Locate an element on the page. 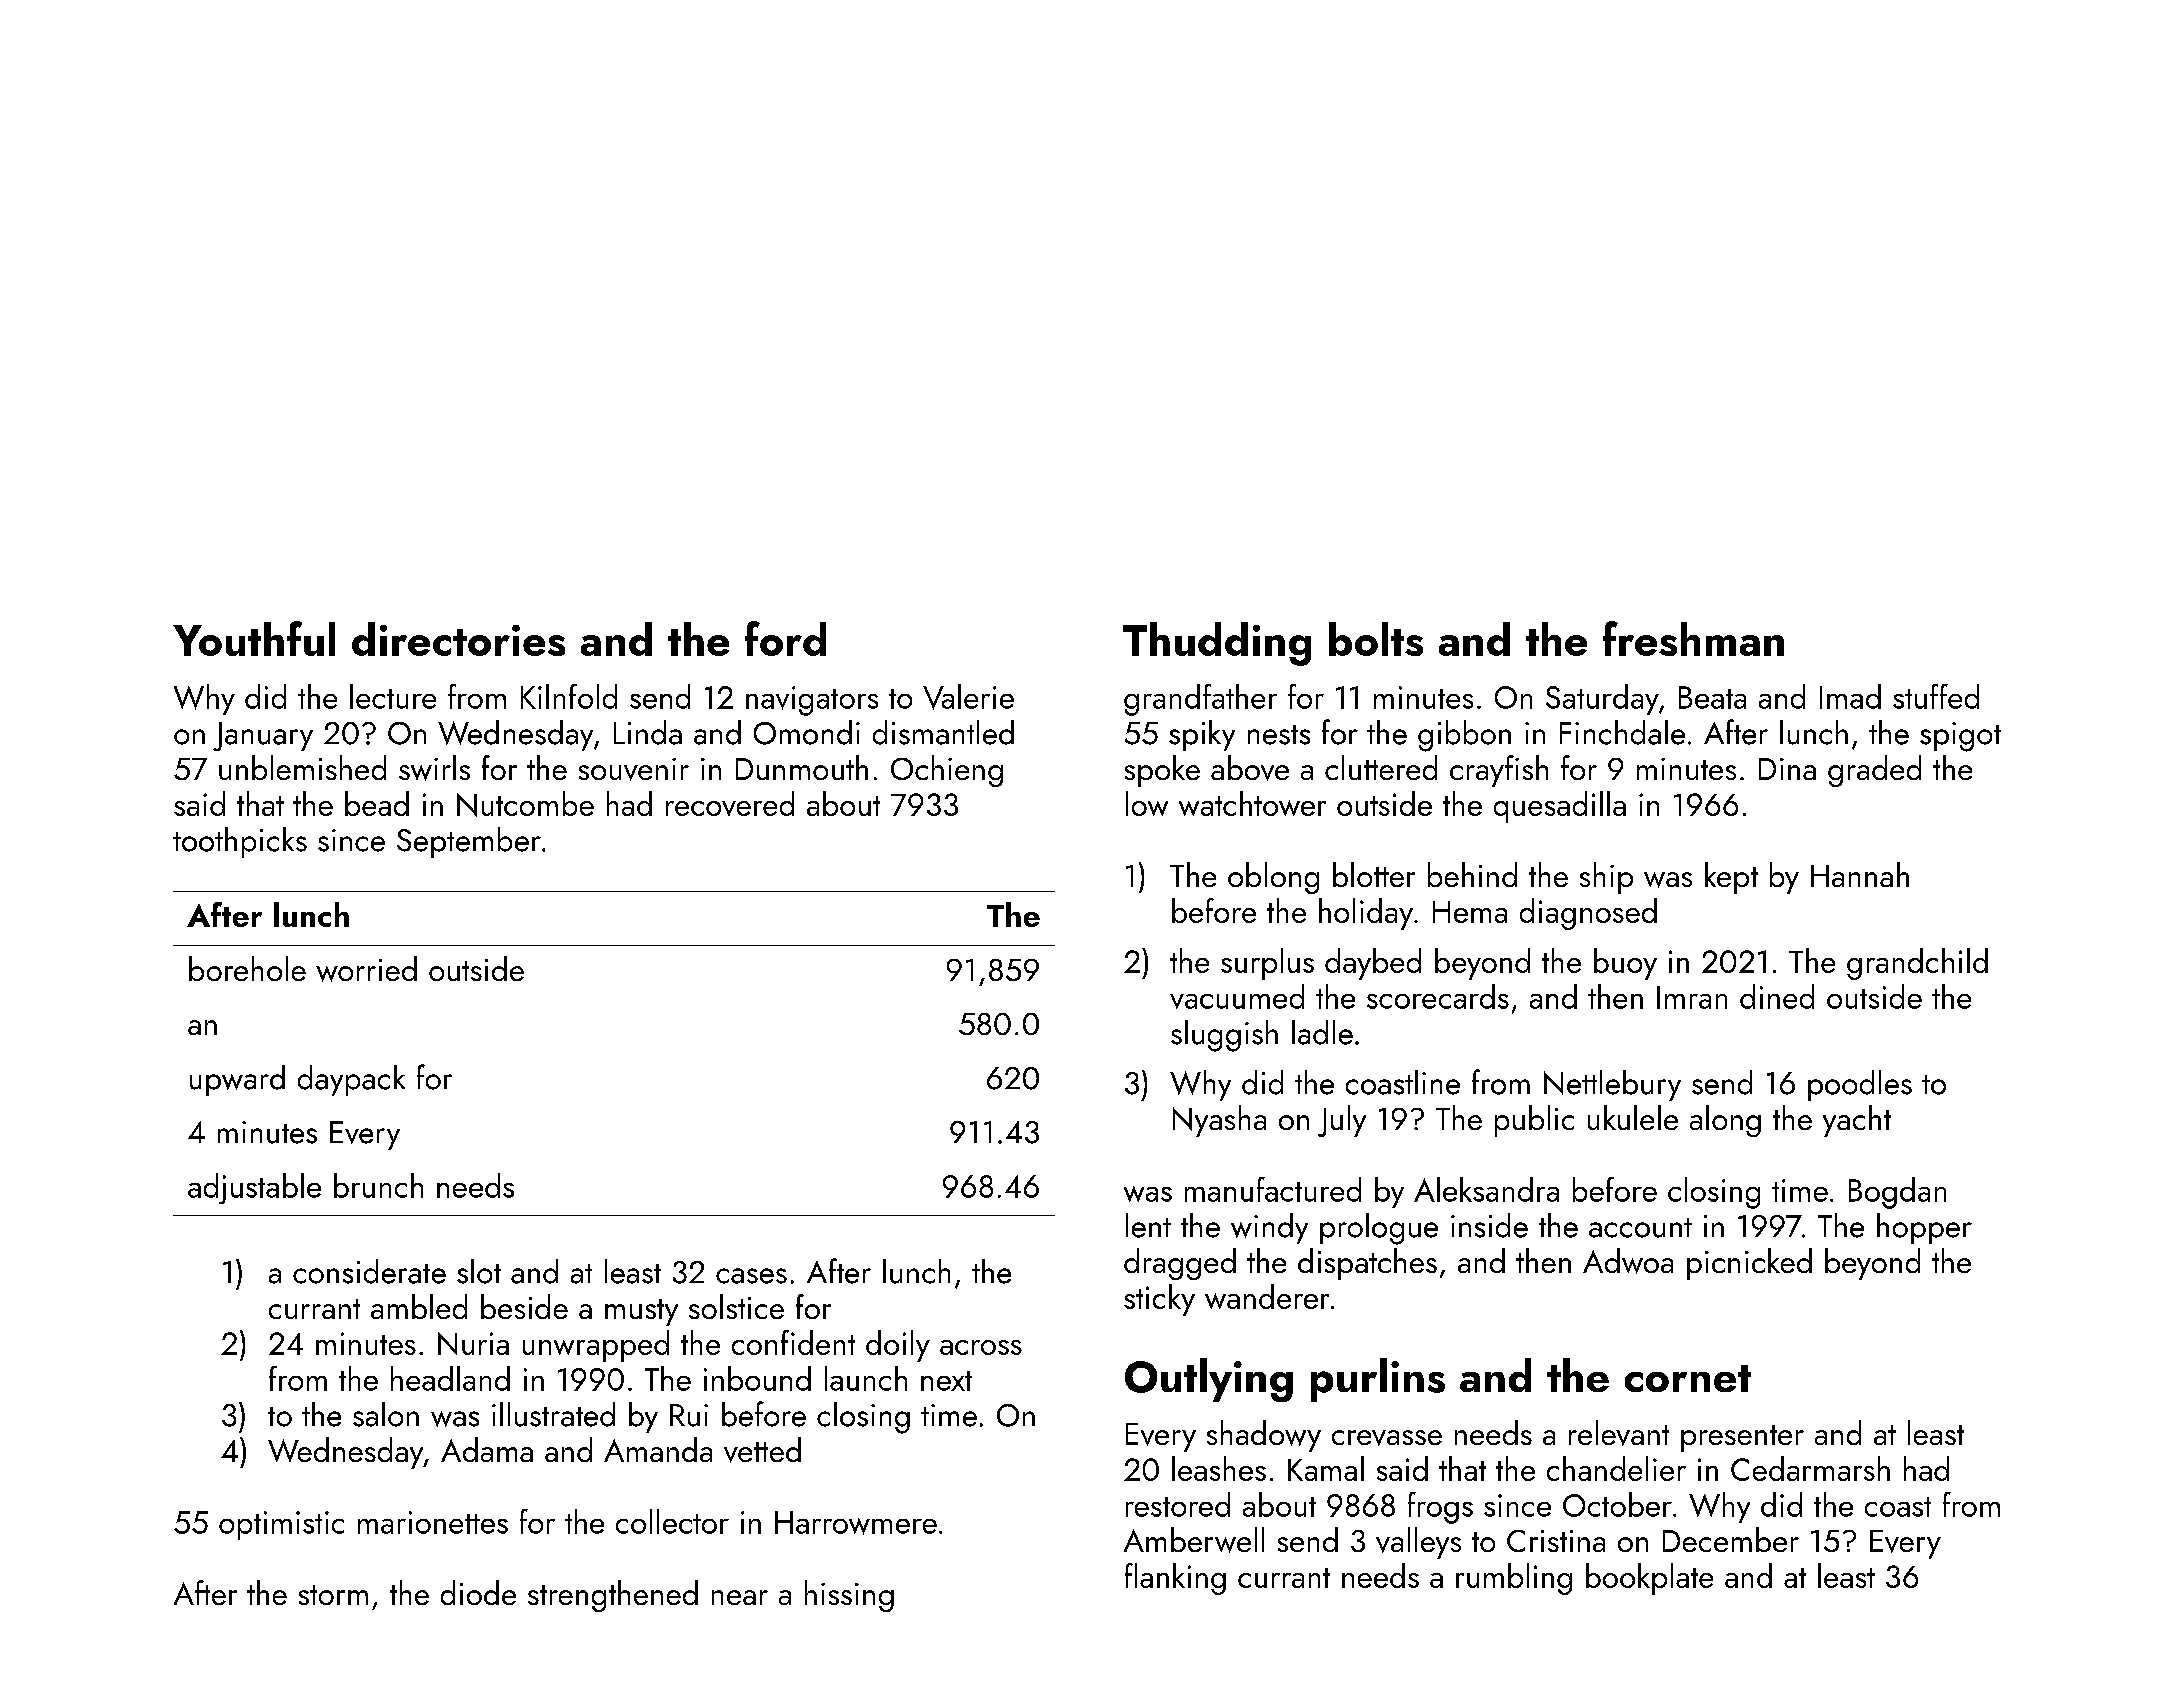  doily is located at coordinates (898, 1346).
